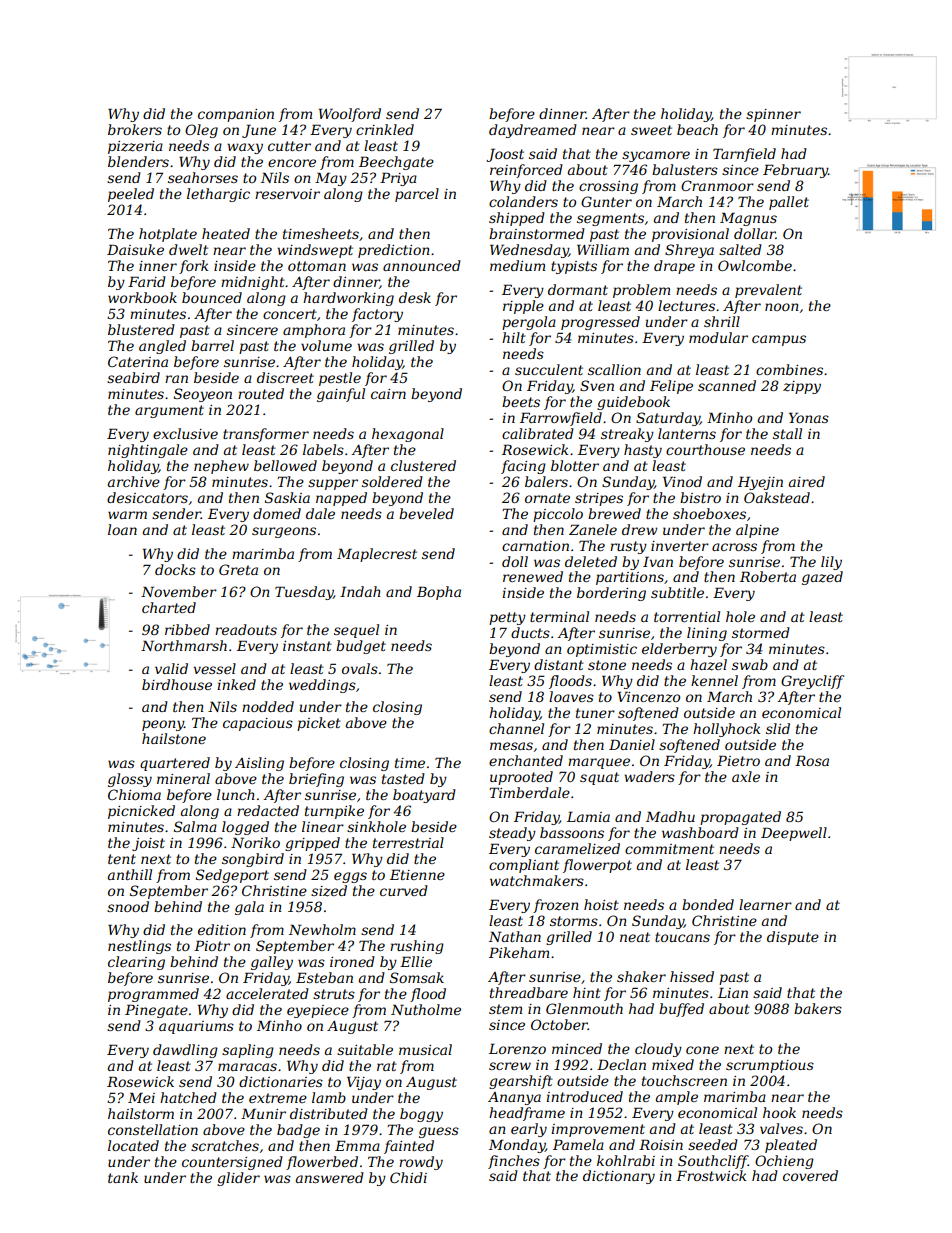 The width and height of the screenshot is (952, 1233). I want to click on slid, so click(778, 728).
